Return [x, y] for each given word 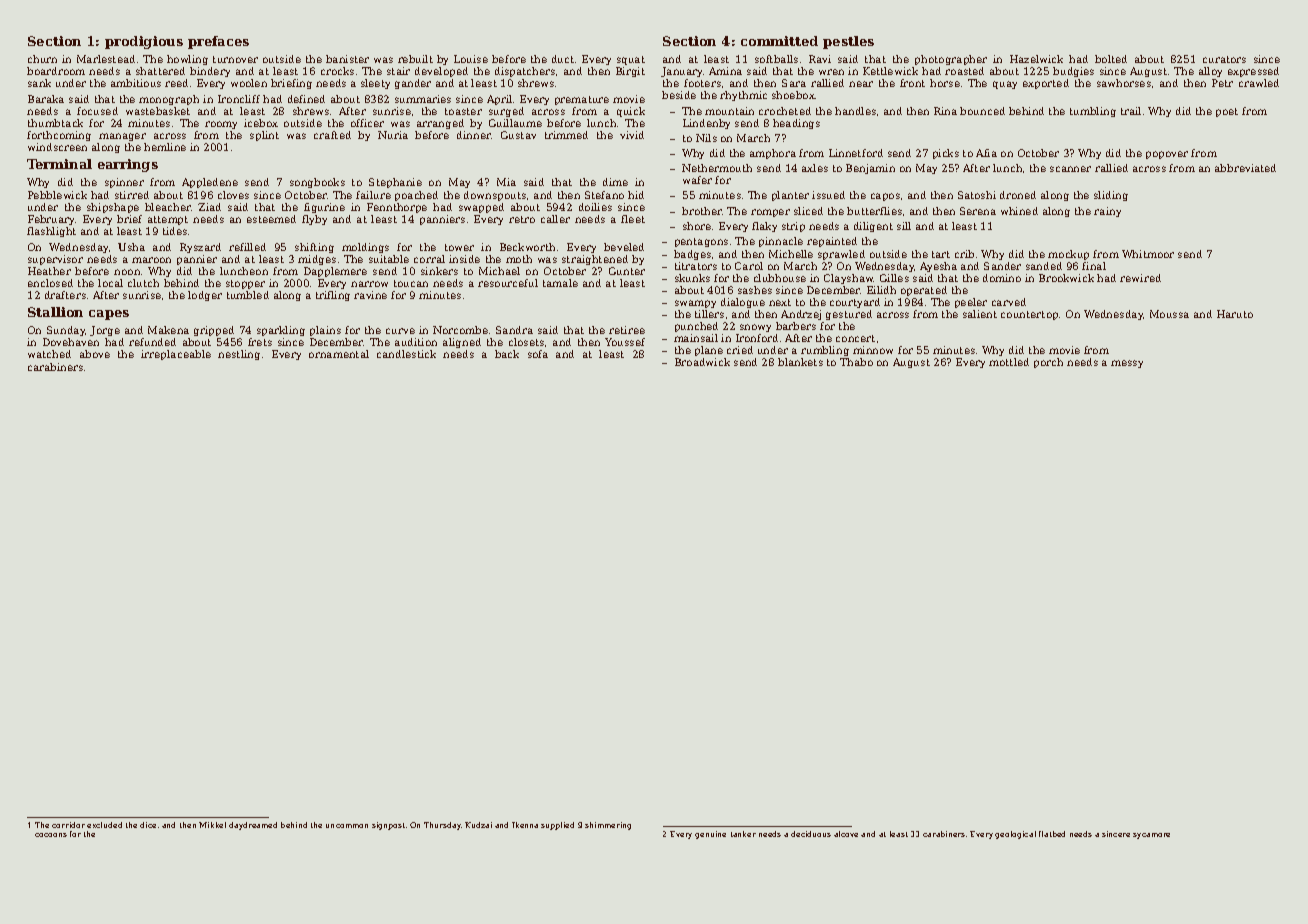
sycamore [1151, 836]
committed [779, 41]
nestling [239, 355]
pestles [848, 42]
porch [1048, 363]
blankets [800, 362]
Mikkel [212, 825]
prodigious [144, 42]
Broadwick [702, 362]
